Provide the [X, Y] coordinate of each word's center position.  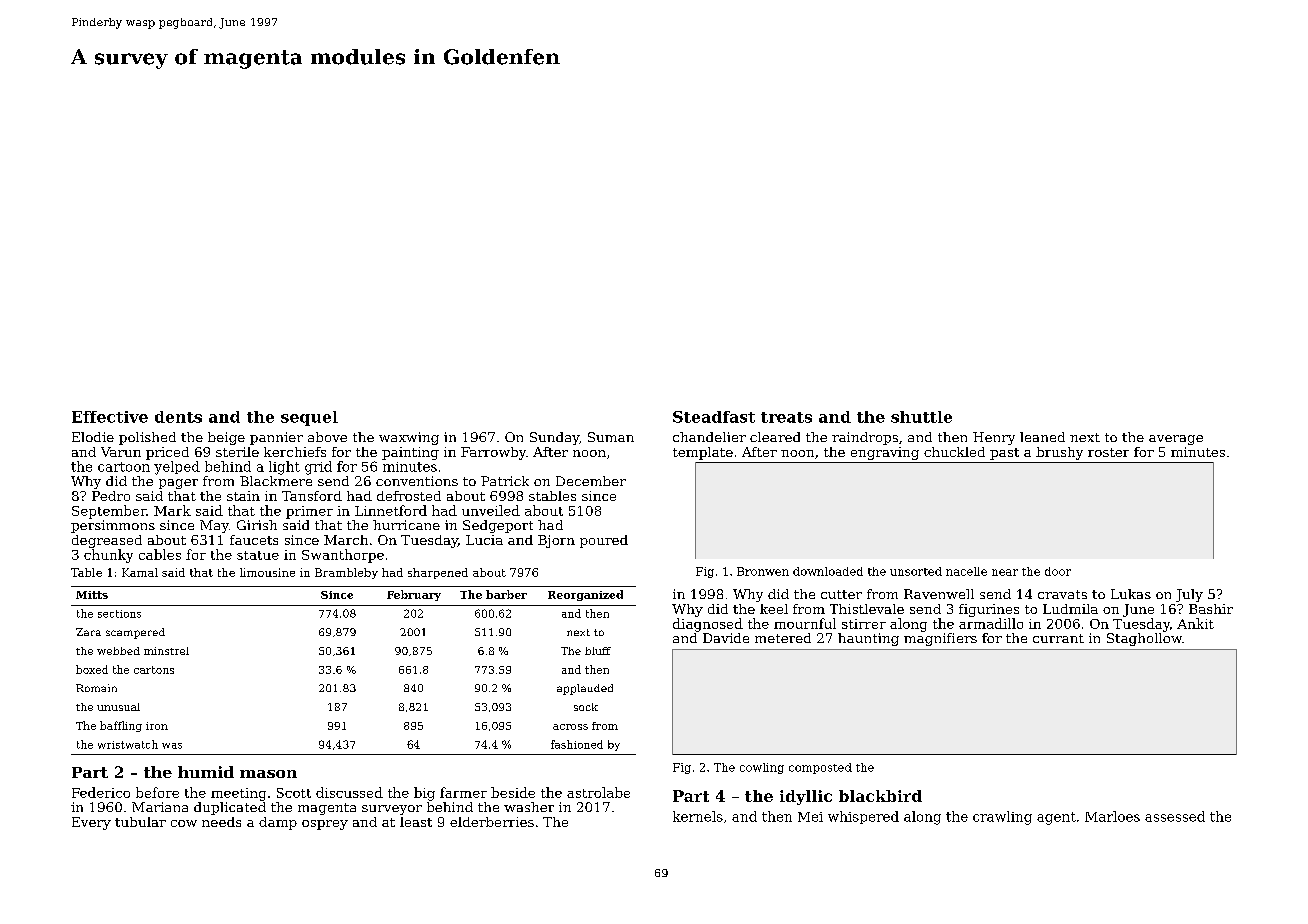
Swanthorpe [343, 556]
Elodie [93, 437]
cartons [154, 670]
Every [91, 823]
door [1058, 571]
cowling [762, 768]
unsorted [916, 571]
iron [157, 726]
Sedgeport [498, 526]
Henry [994, 438]
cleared [775, 437]
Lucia [484, 540]
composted [820, 768]
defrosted [409, 496]
